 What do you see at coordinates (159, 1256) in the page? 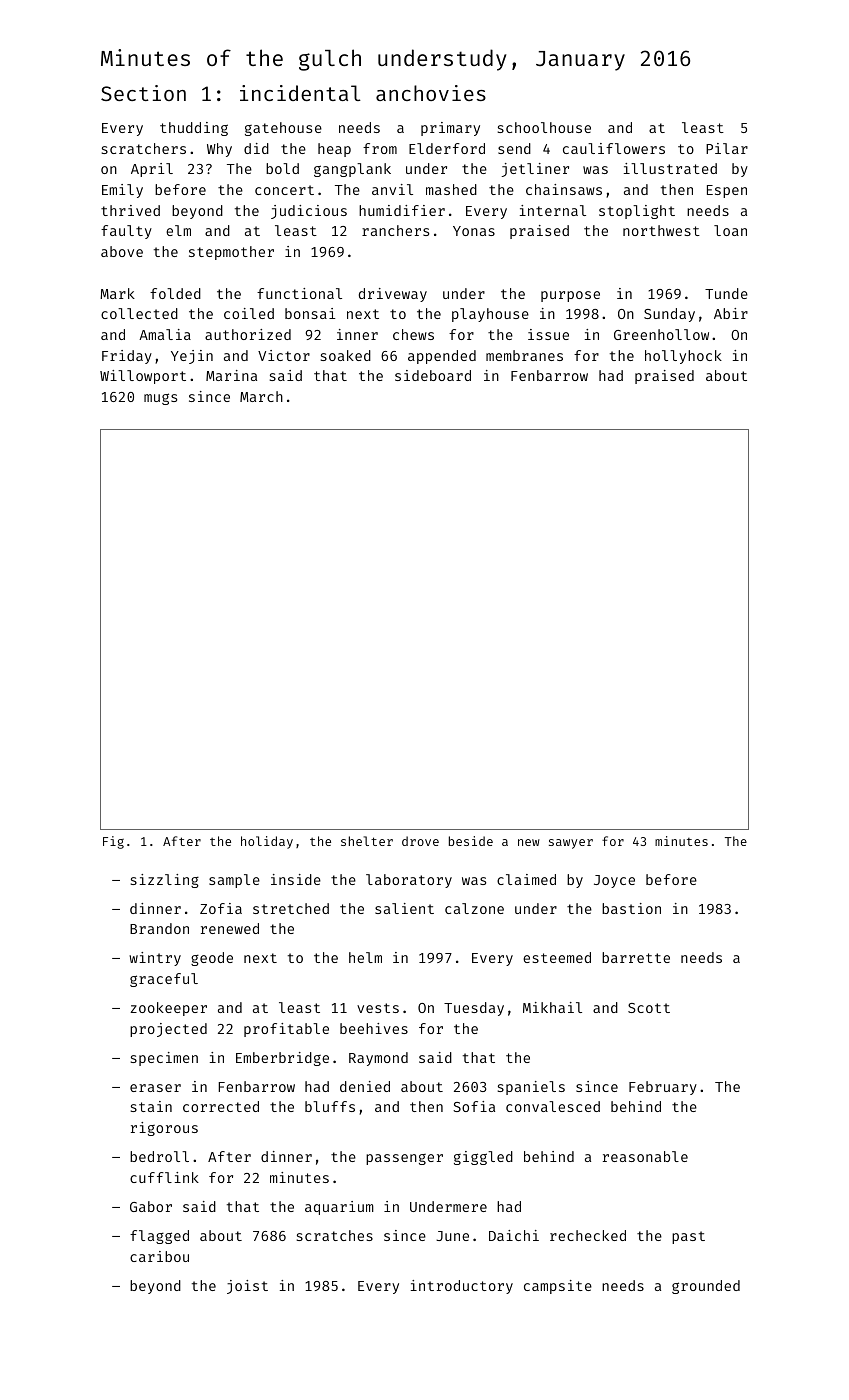
I see `caribou` at bounding box center [159, 1256].
